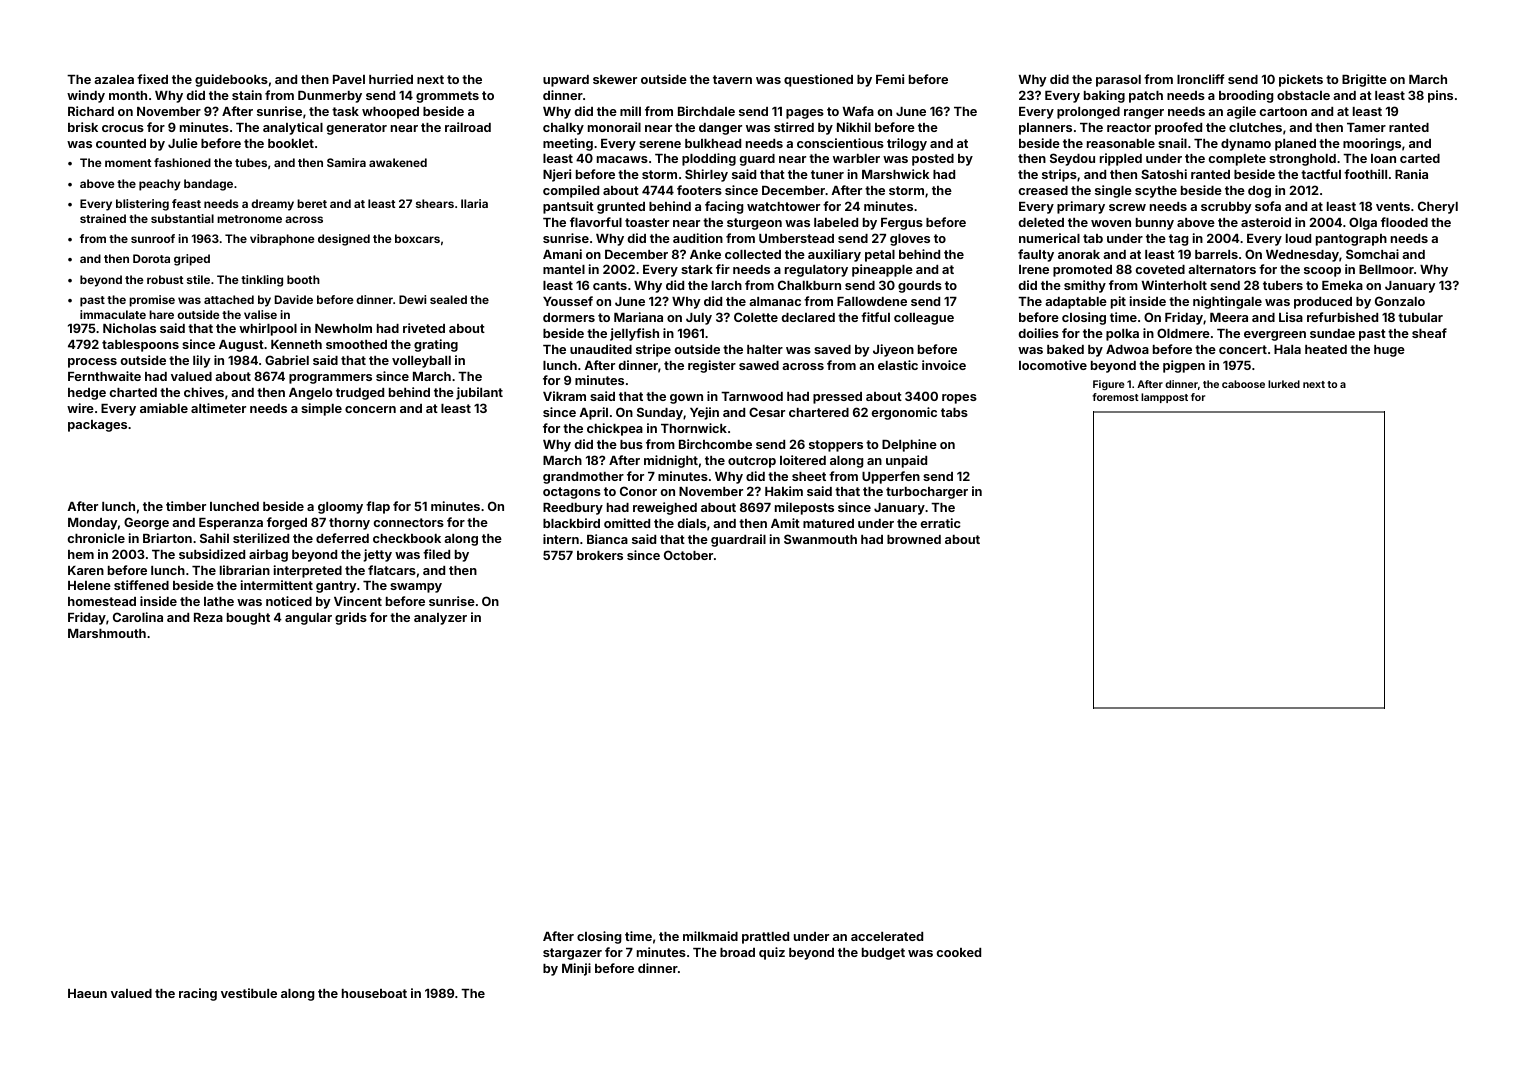 The width and height of the screenshot is (1527, 1079). I want to click on brokers, so click(600, 555).
